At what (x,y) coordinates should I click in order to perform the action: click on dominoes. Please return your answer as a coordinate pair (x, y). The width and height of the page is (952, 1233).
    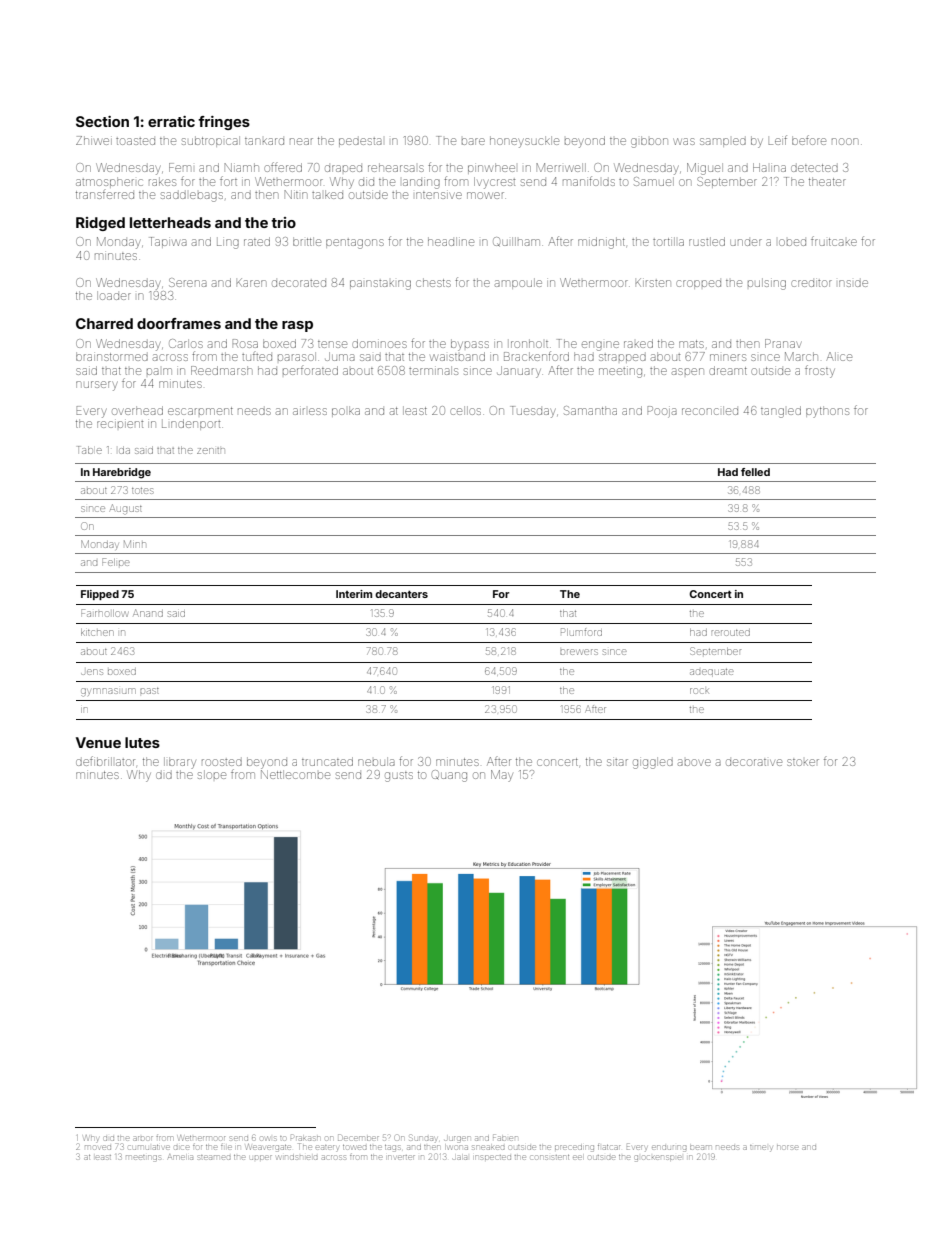
    Looking at the image, I should click on (379, 343).
